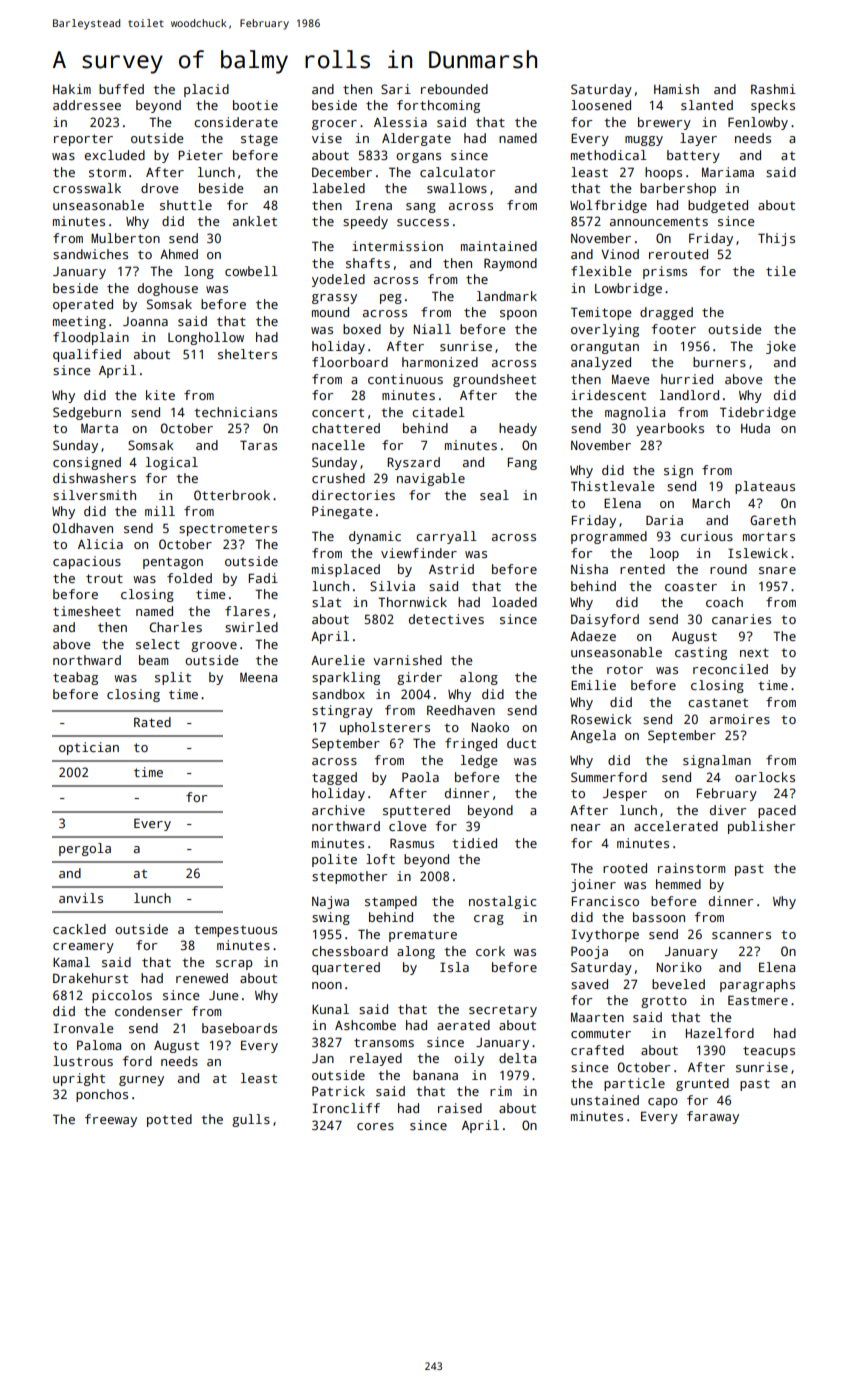 The image size is (849, 1400). What do you see at coordinates (773, 520) in the screenshot?
I see `Gareth` at bounding box center [773, 520].
